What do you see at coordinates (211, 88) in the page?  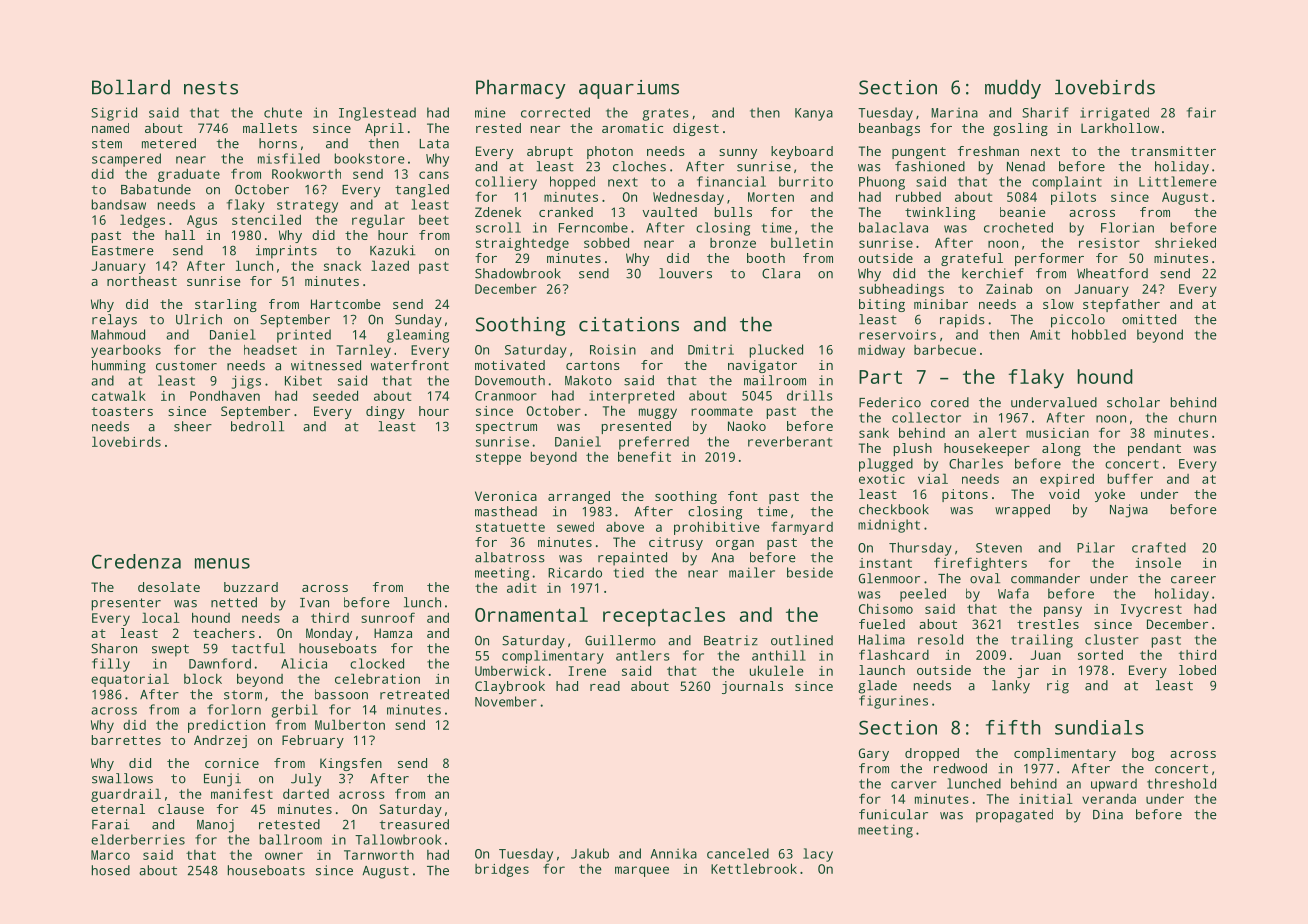 I see `nests` at bounding box center [211, 88].
